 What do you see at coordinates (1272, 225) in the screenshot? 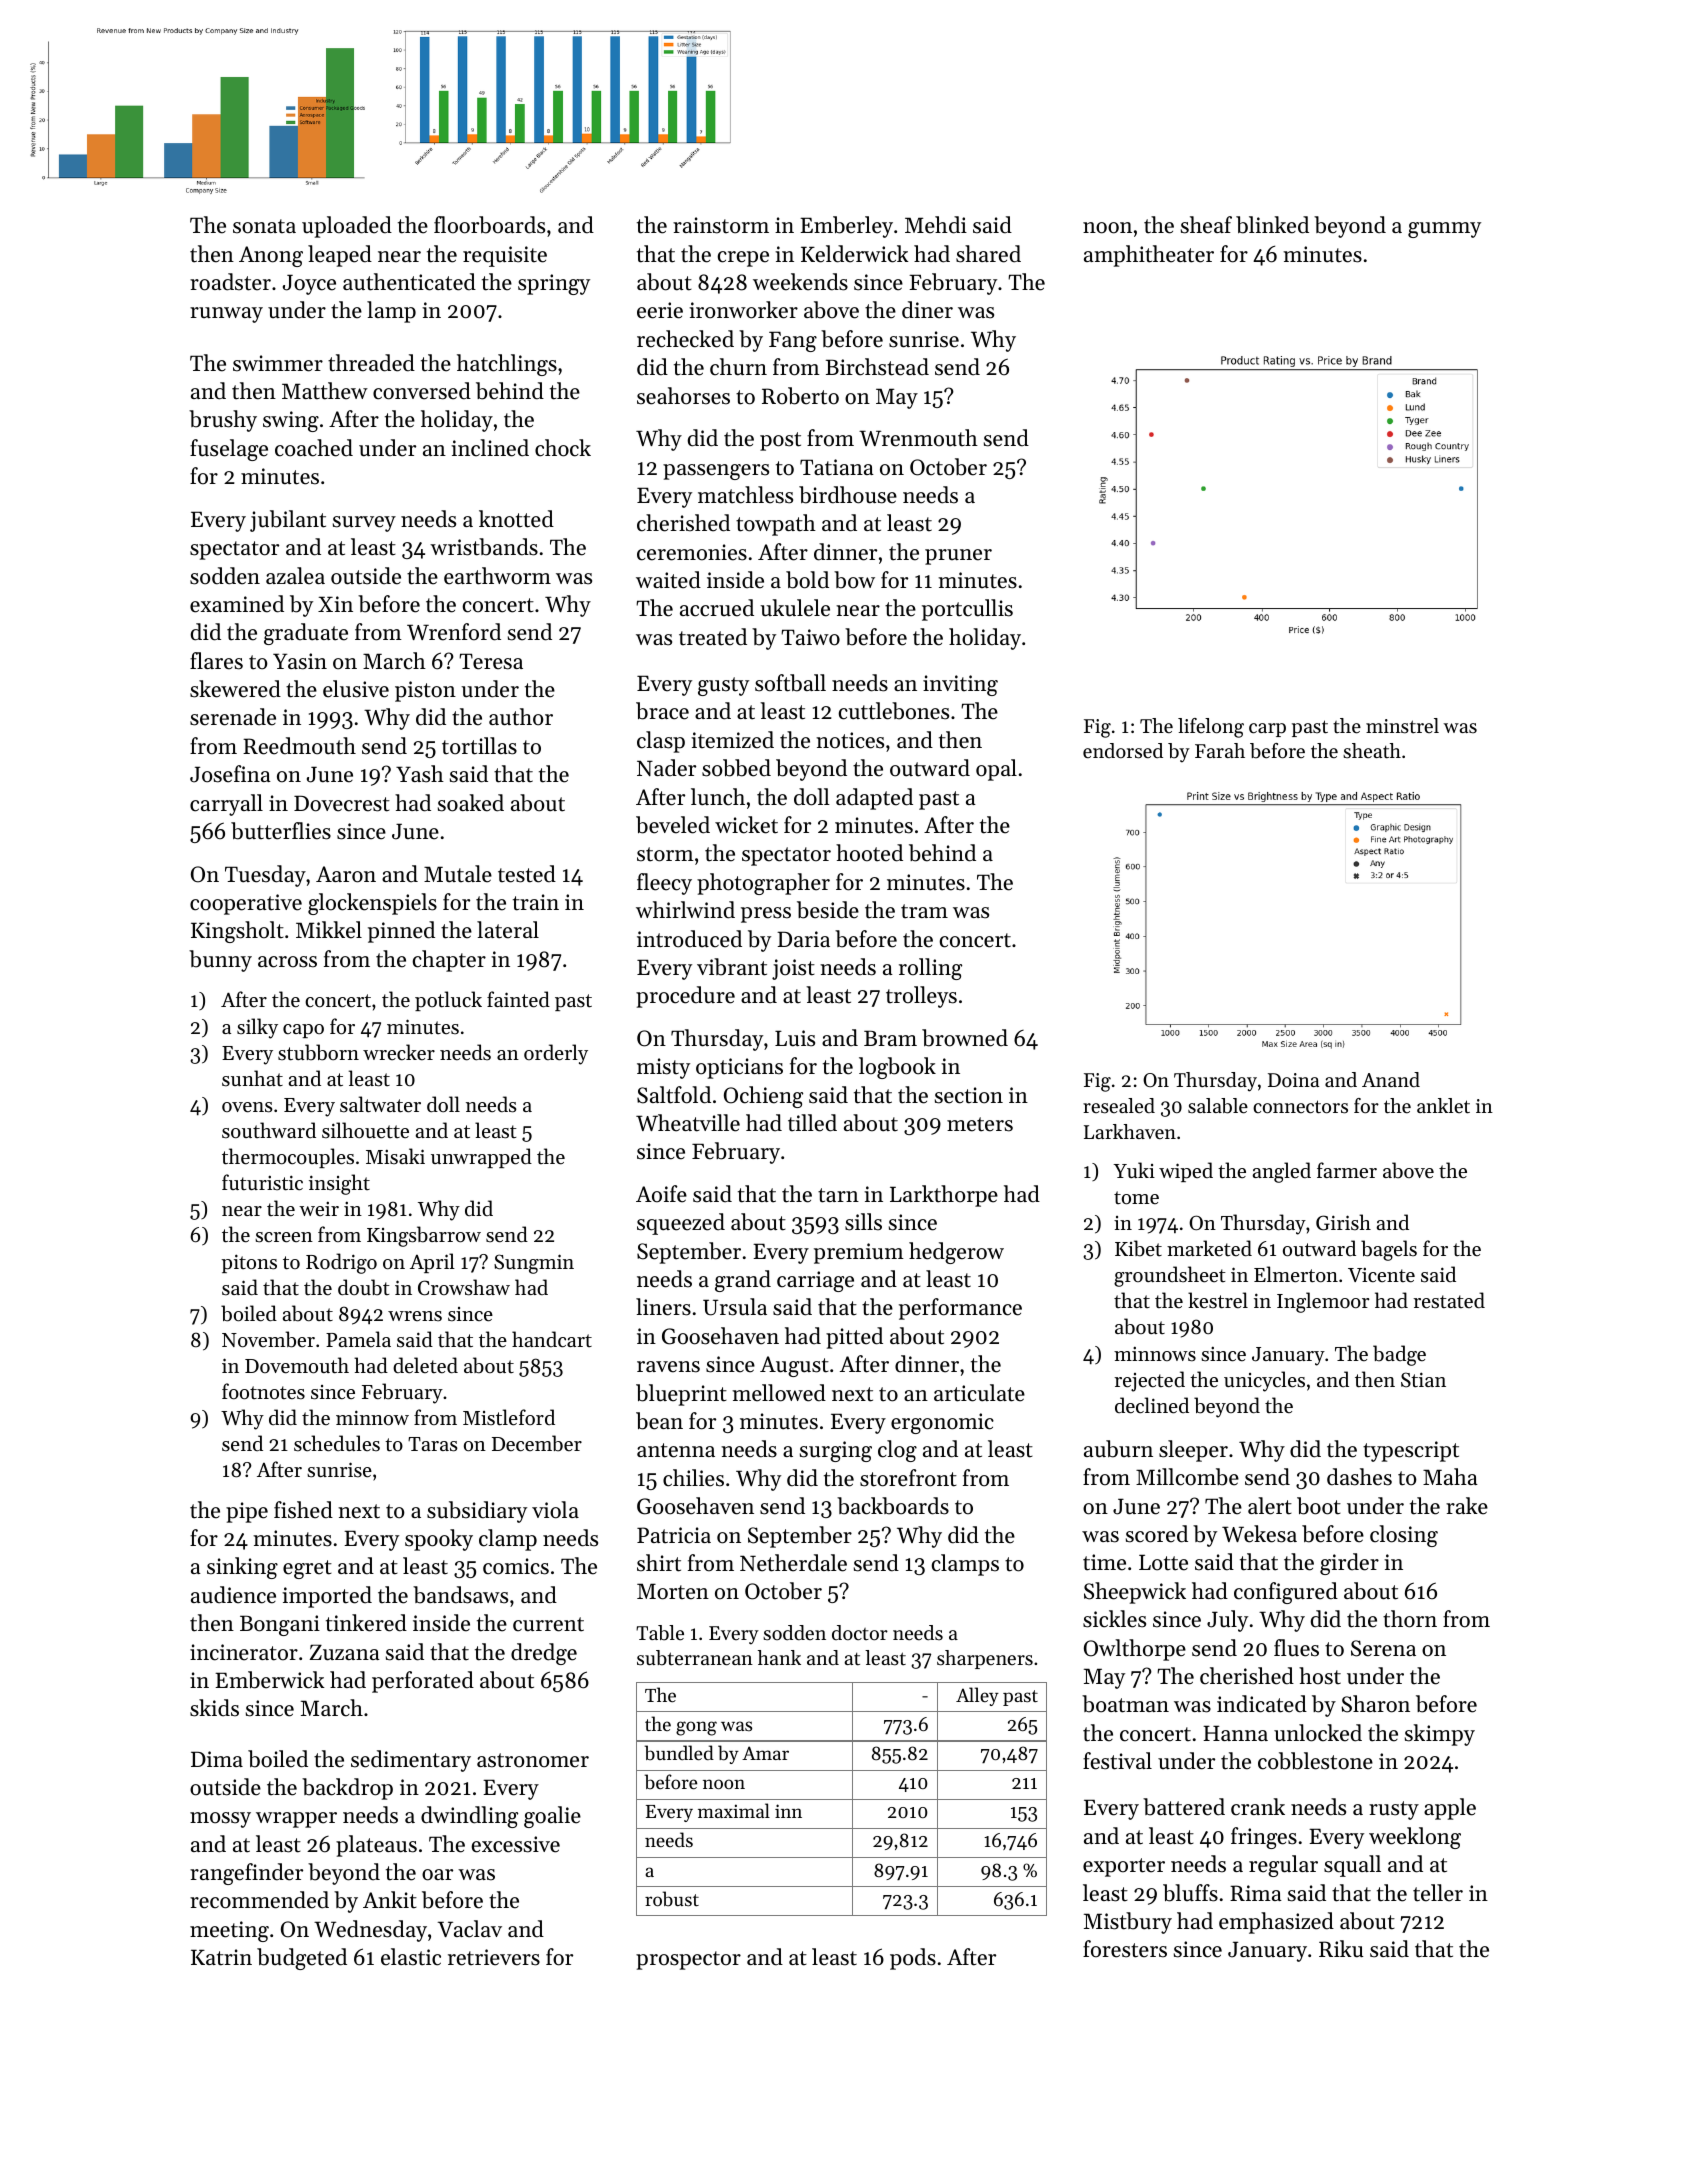
I see `blinked` at bounding box center [1272, 225].
